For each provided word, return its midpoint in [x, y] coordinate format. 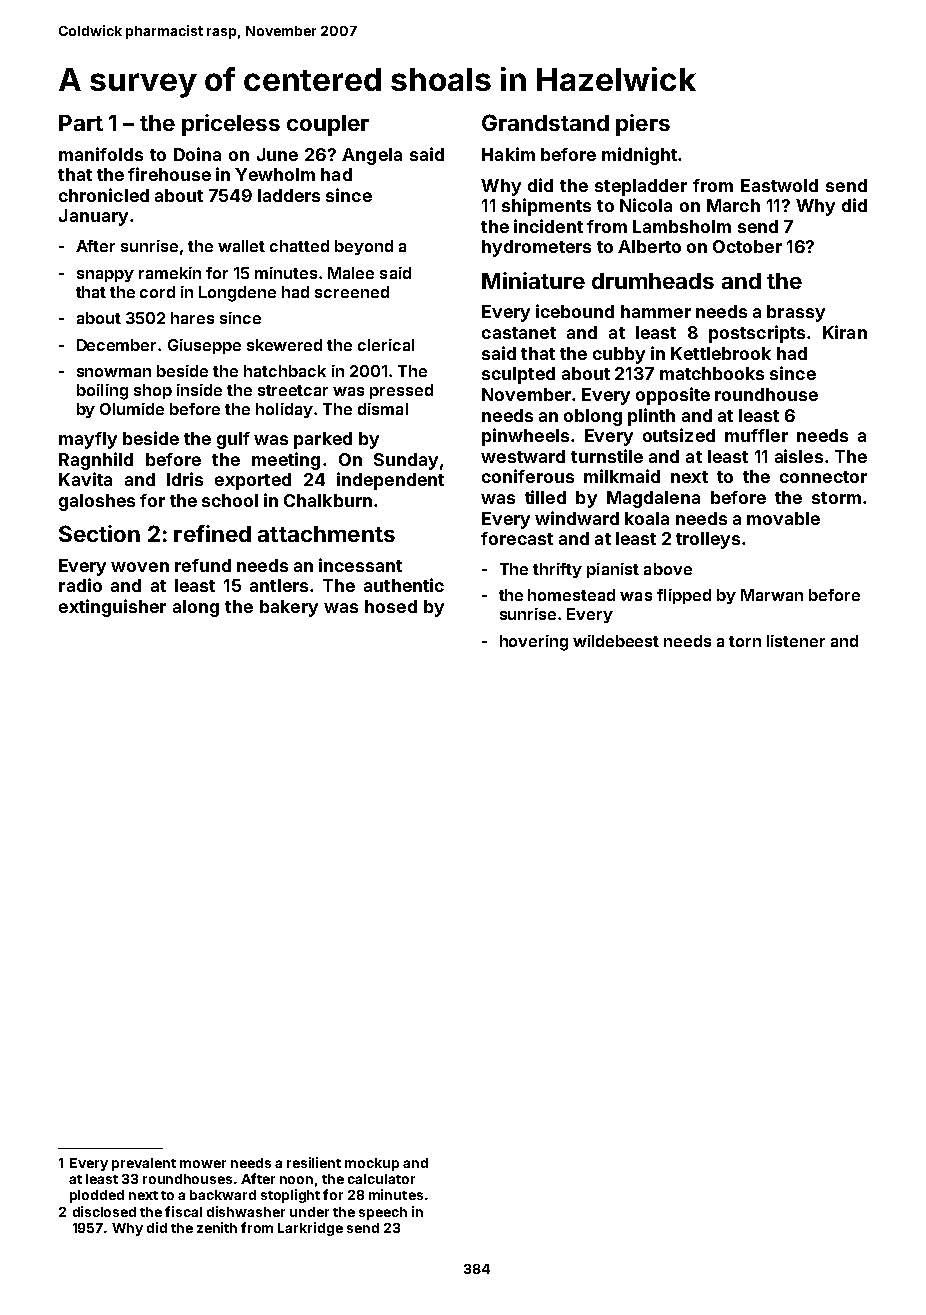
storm [836, 498]
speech [383, 1213]
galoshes [97, 502]
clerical [386, 345]
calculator [381, 1179]
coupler [328, 125]
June [277, 154]
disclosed [104, 1211]
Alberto [649, 246]
